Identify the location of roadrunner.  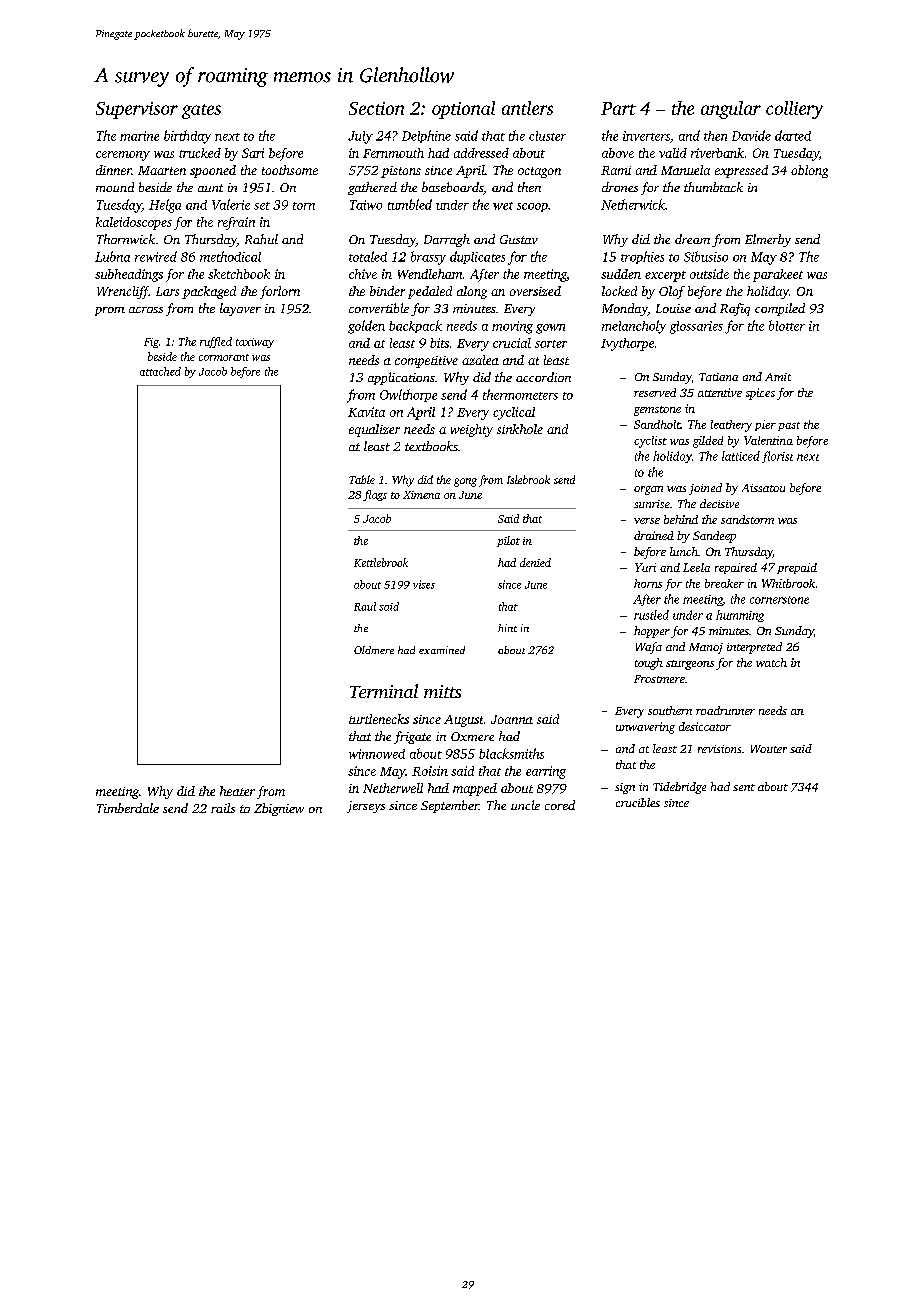
(725, 710).
